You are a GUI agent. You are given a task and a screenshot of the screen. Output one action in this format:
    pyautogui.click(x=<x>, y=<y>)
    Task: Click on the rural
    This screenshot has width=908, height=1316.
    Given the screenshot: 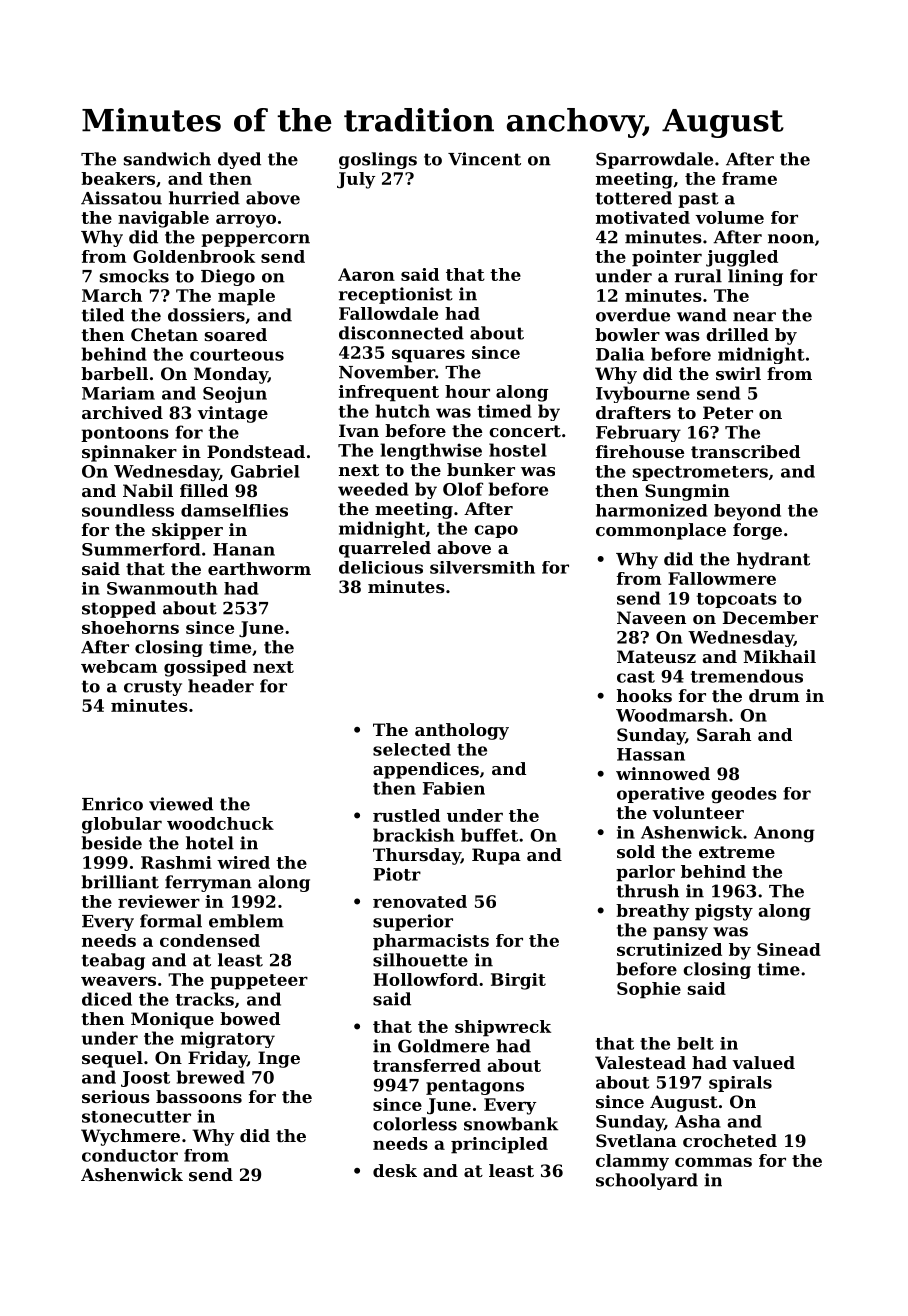 What is the action you would take?
    pyautogui.click(x=698, y=276)
